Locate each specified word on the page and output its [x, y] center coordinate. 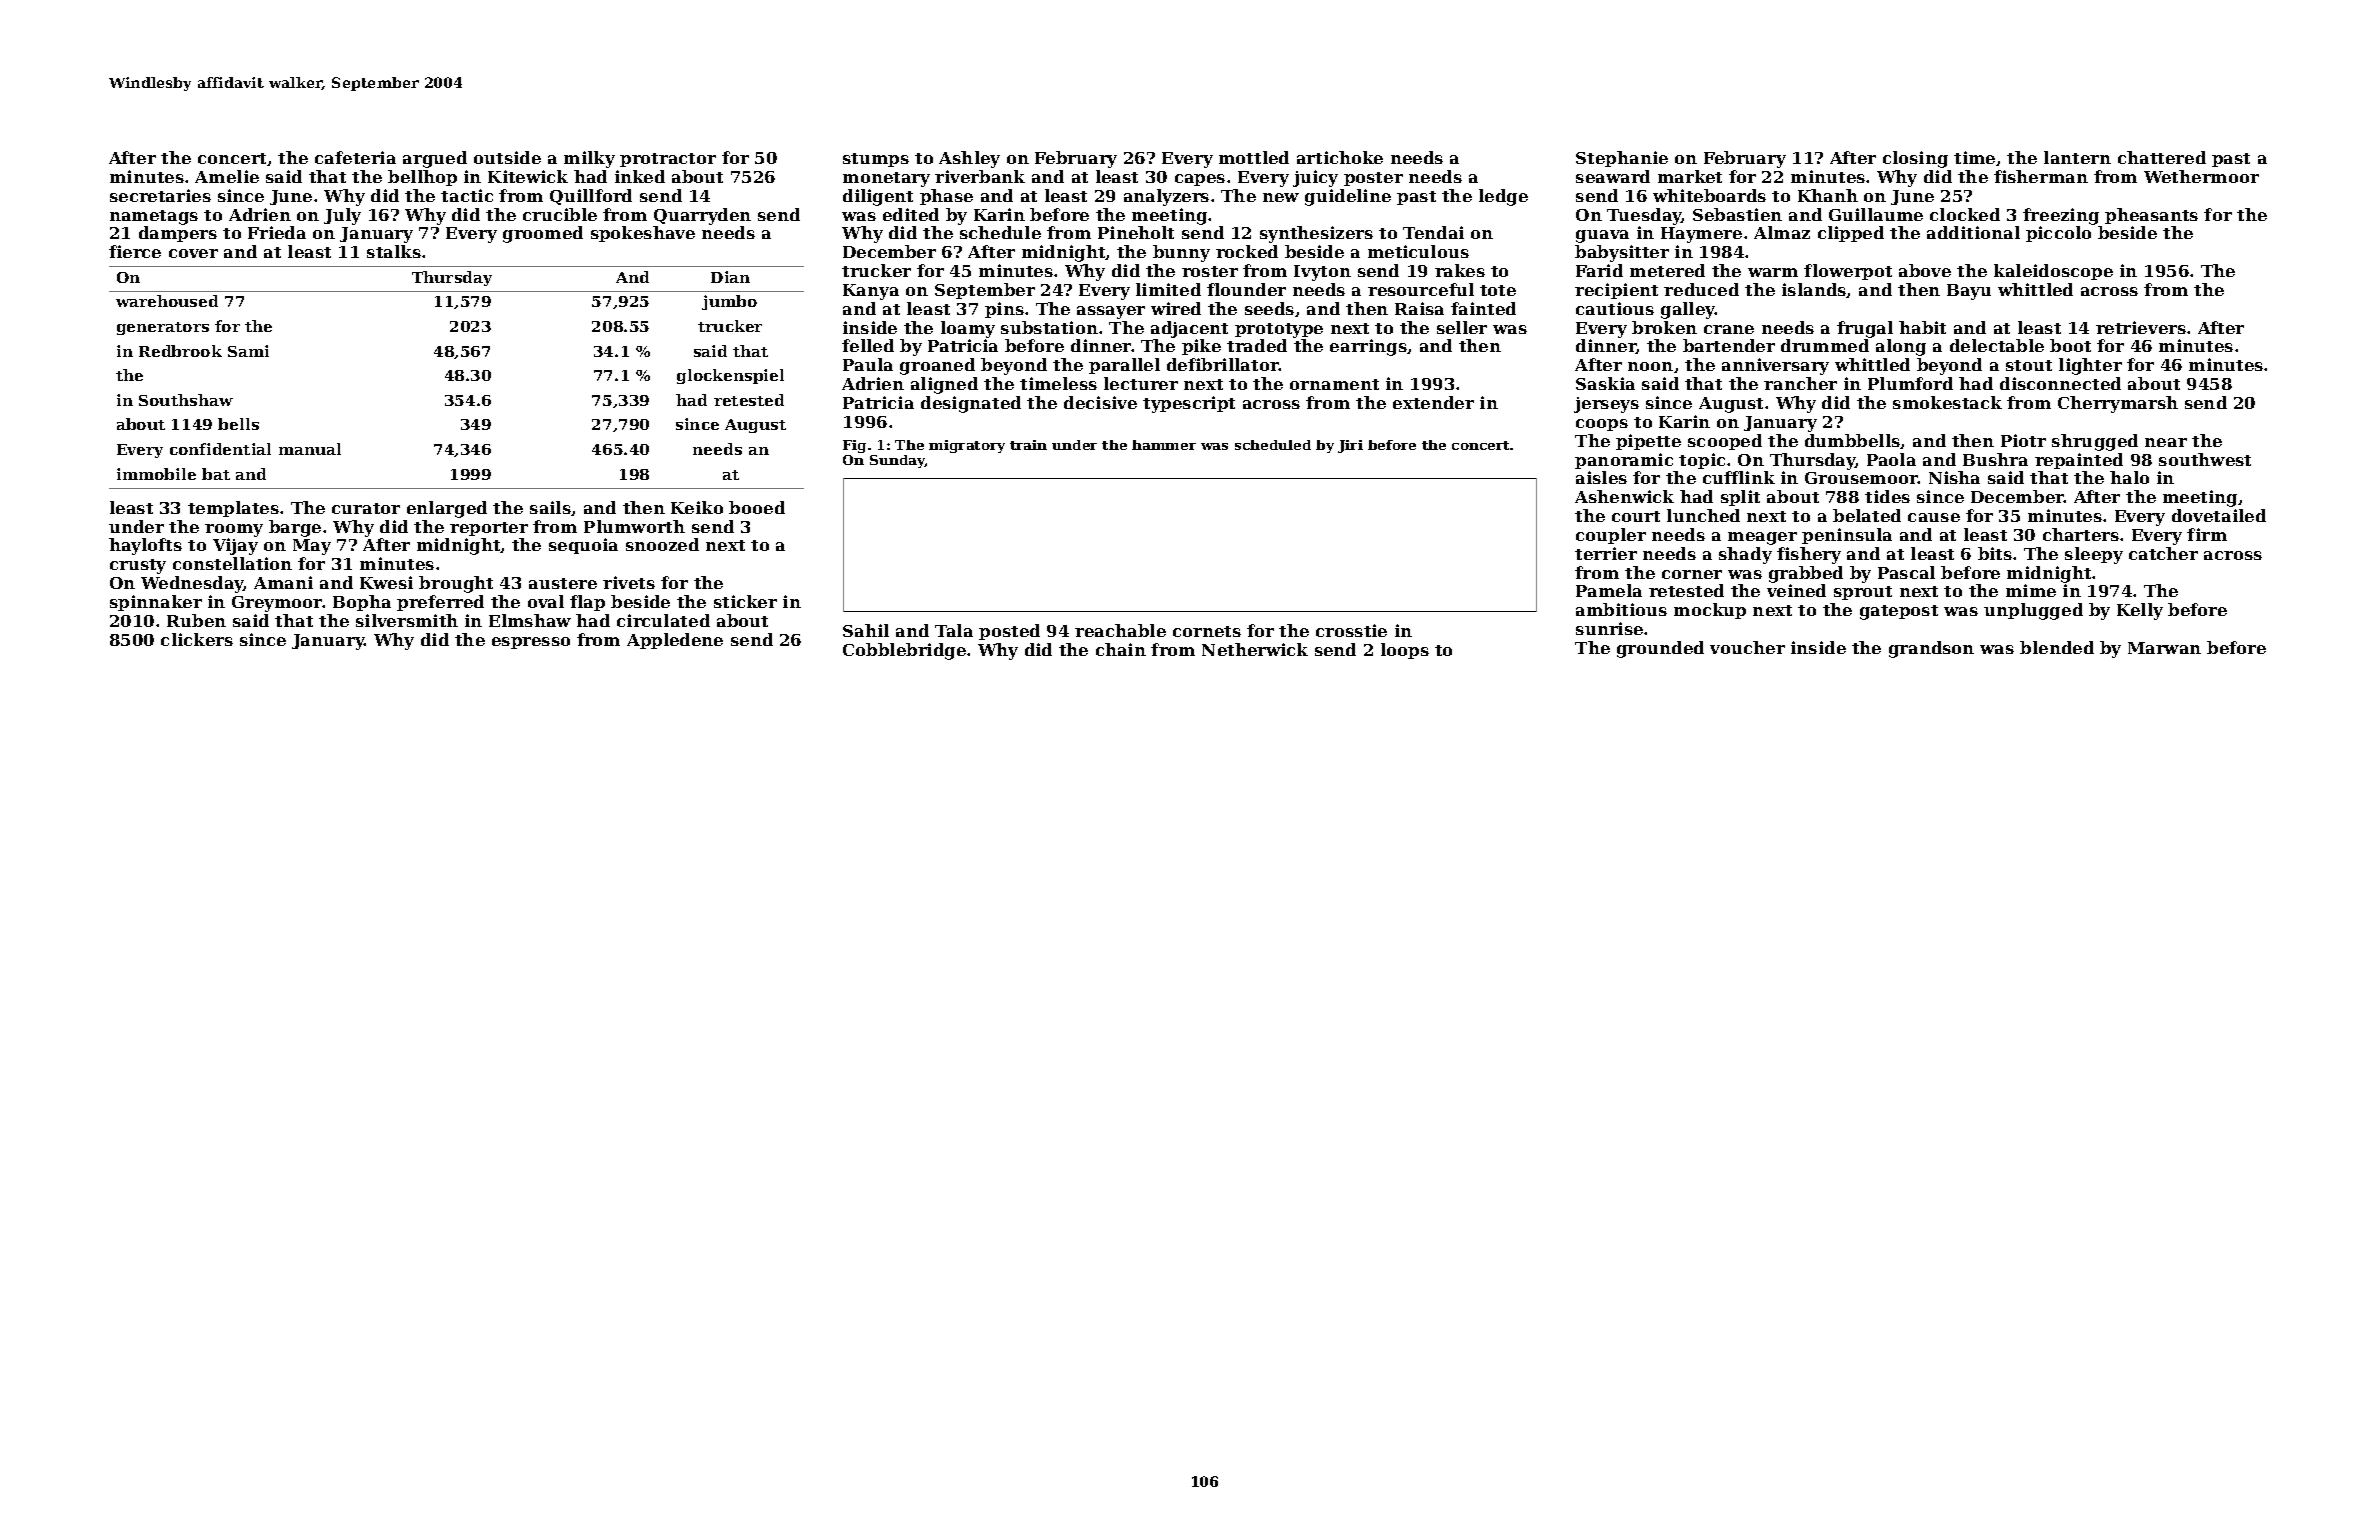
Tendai [1433, 232]
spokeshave [643, 234]
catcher [2163, 553]
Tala [954, 630]
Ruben [196, 620]
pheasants [2151, 216]
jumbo [729, 302]
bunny [1181, 253]
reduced [1701, 289]
